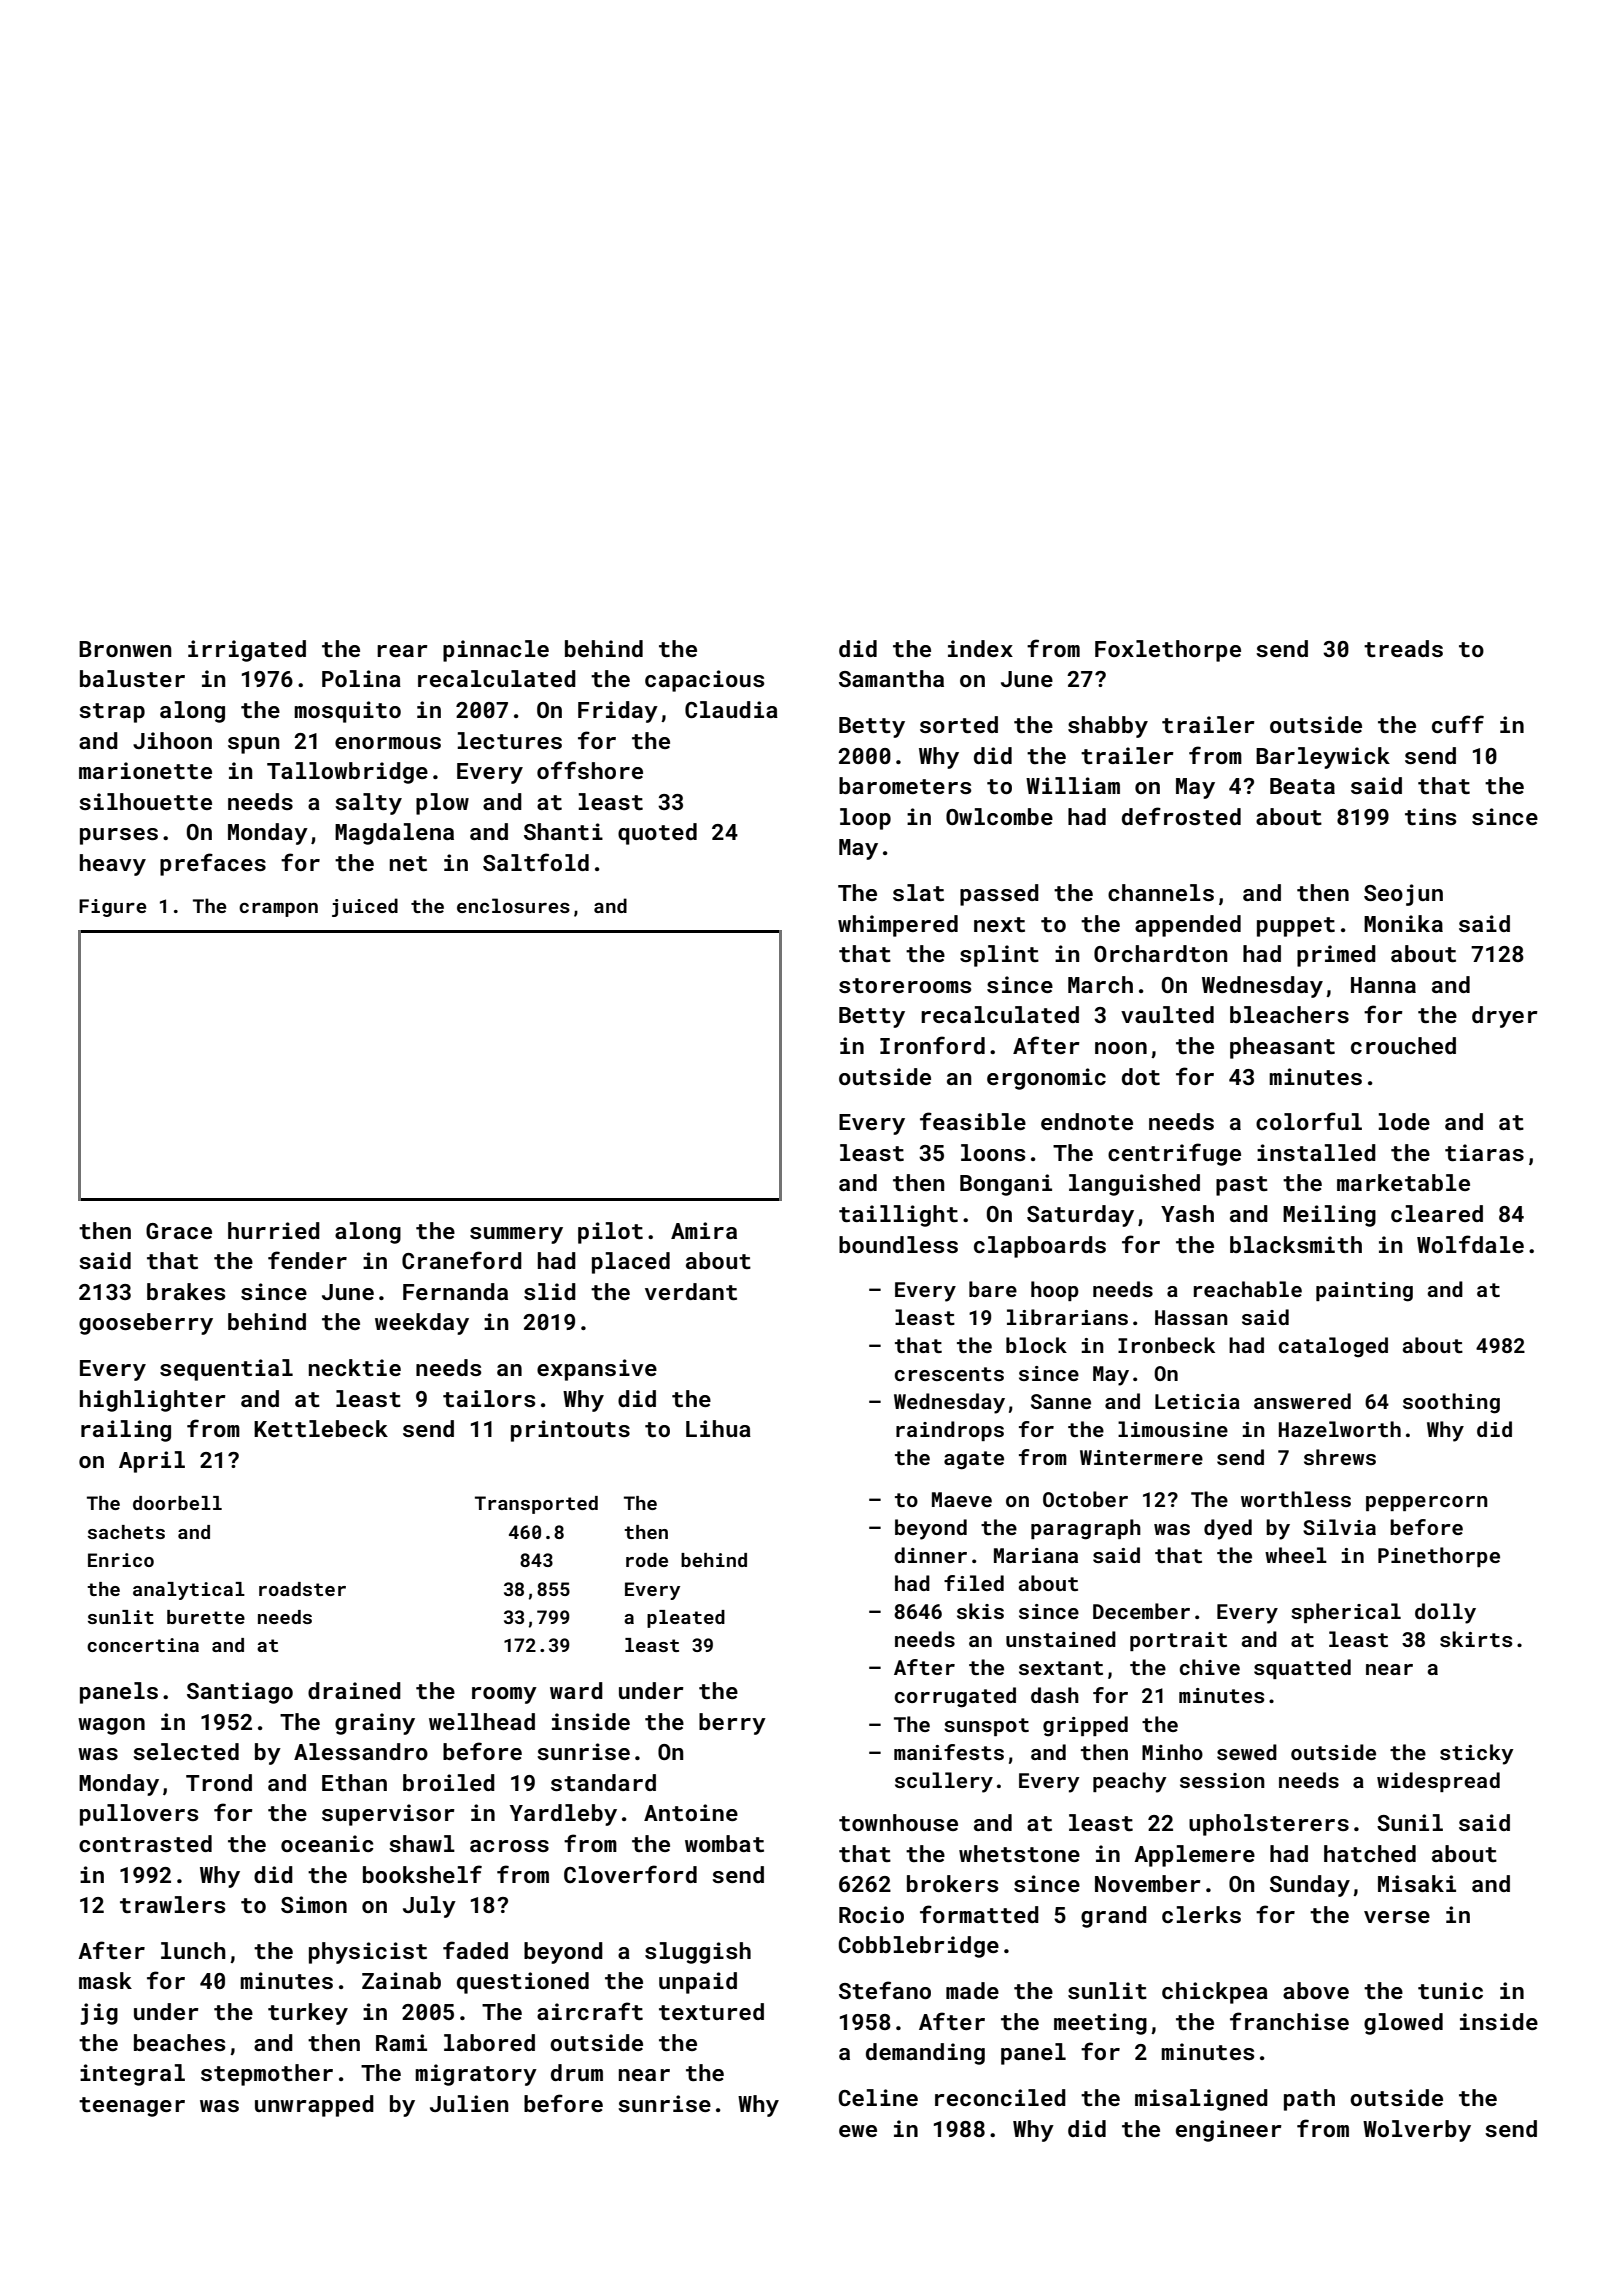 The height and width of the screenshot is (2292, 1620). What do you see at coordinates (1269, 1825) in the screenshot?
I see `upholsterers` at bounding box center [1269, 1825].
